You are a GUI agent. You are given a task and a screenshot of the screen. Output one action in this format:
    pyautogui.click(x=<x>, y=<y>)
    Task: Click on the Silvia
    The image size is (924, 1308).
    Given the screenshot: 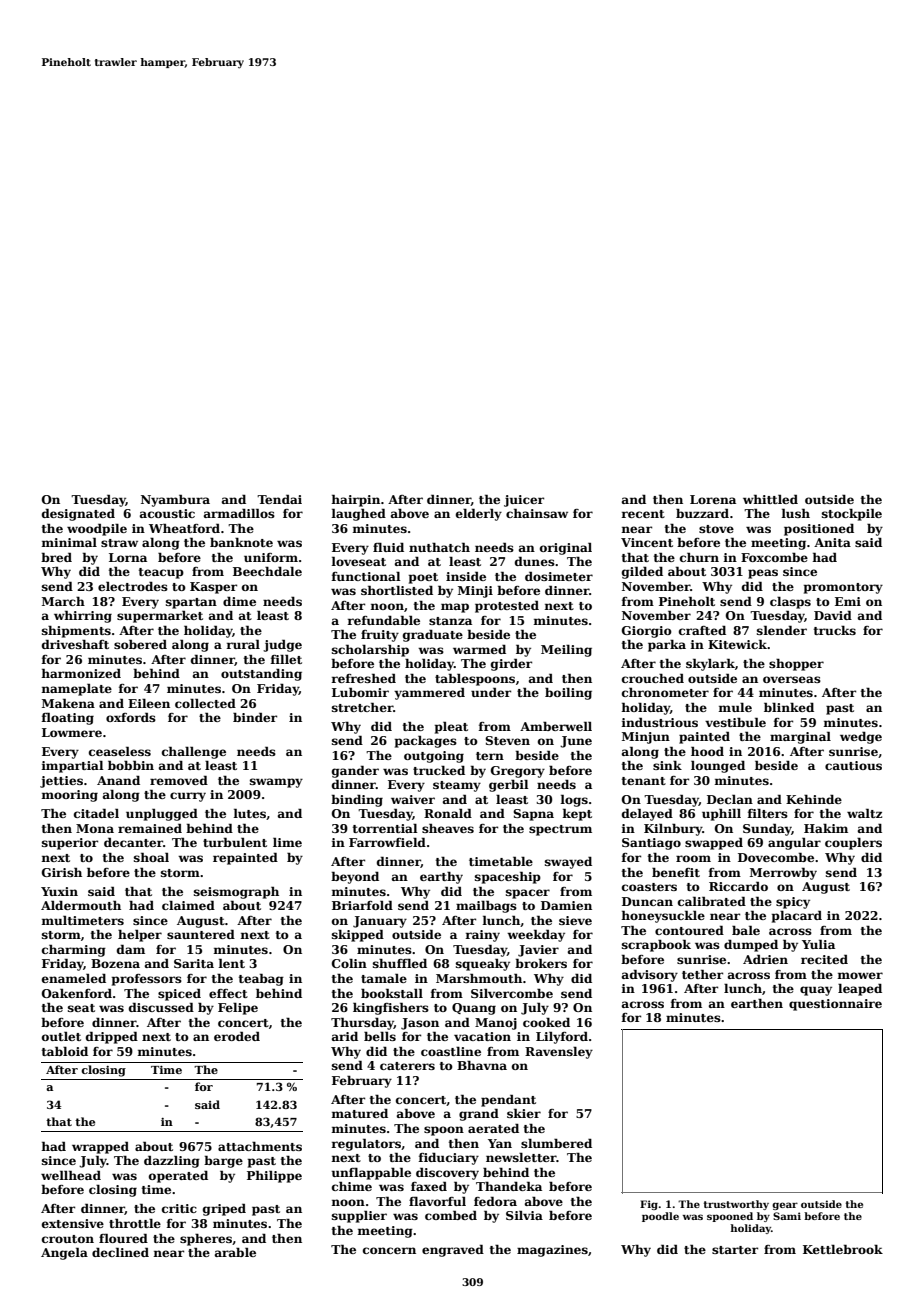 What is the action you would take?
    pyautogui.click(x=524, y=1215)
